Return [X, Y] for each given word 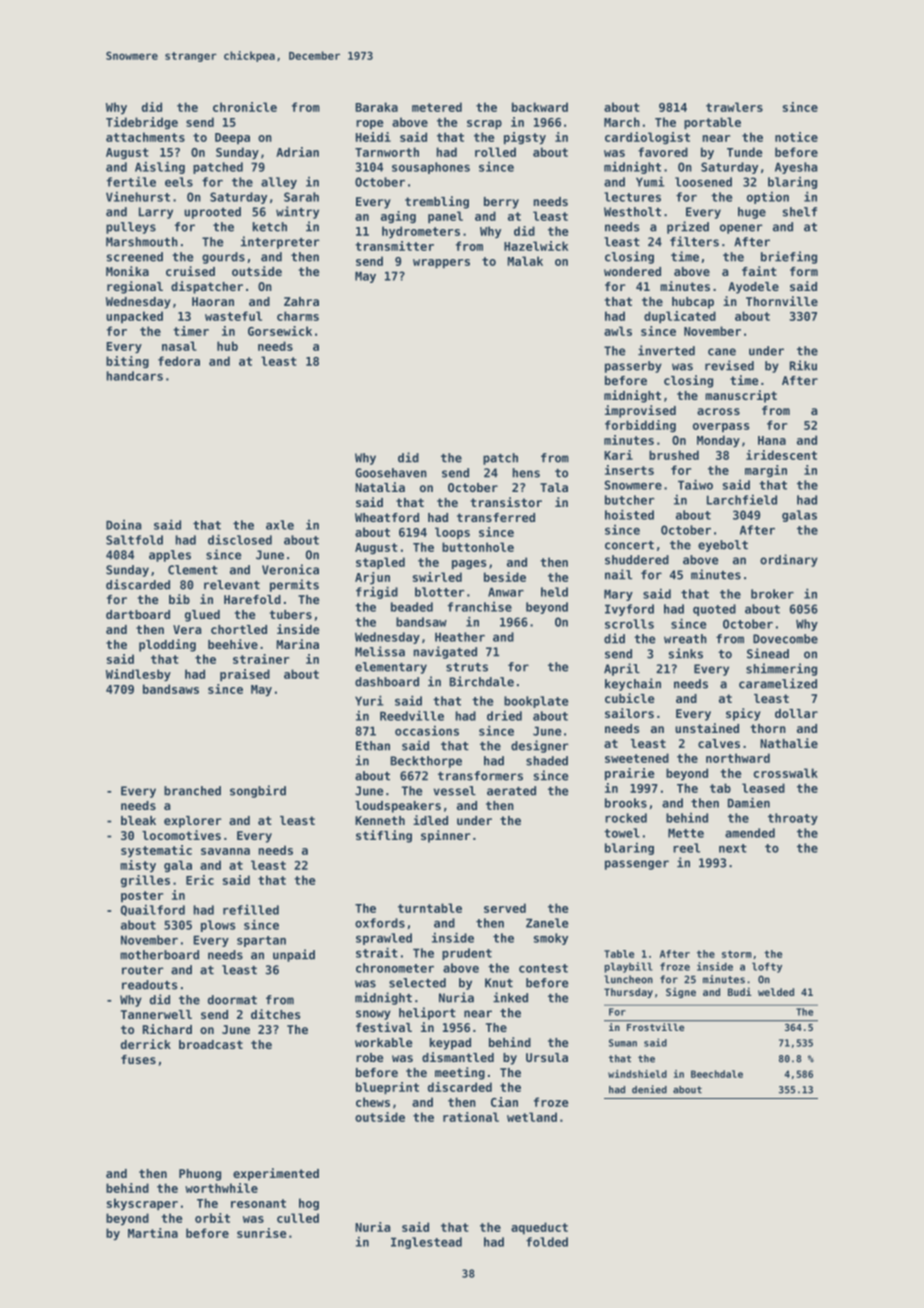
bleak [138, 820]
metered [437, 107]
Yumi [650, 181]
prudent [467, 954]
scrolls [629, 624]
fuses [138, 1059]
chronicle [245, 107]
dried [504, 715]
